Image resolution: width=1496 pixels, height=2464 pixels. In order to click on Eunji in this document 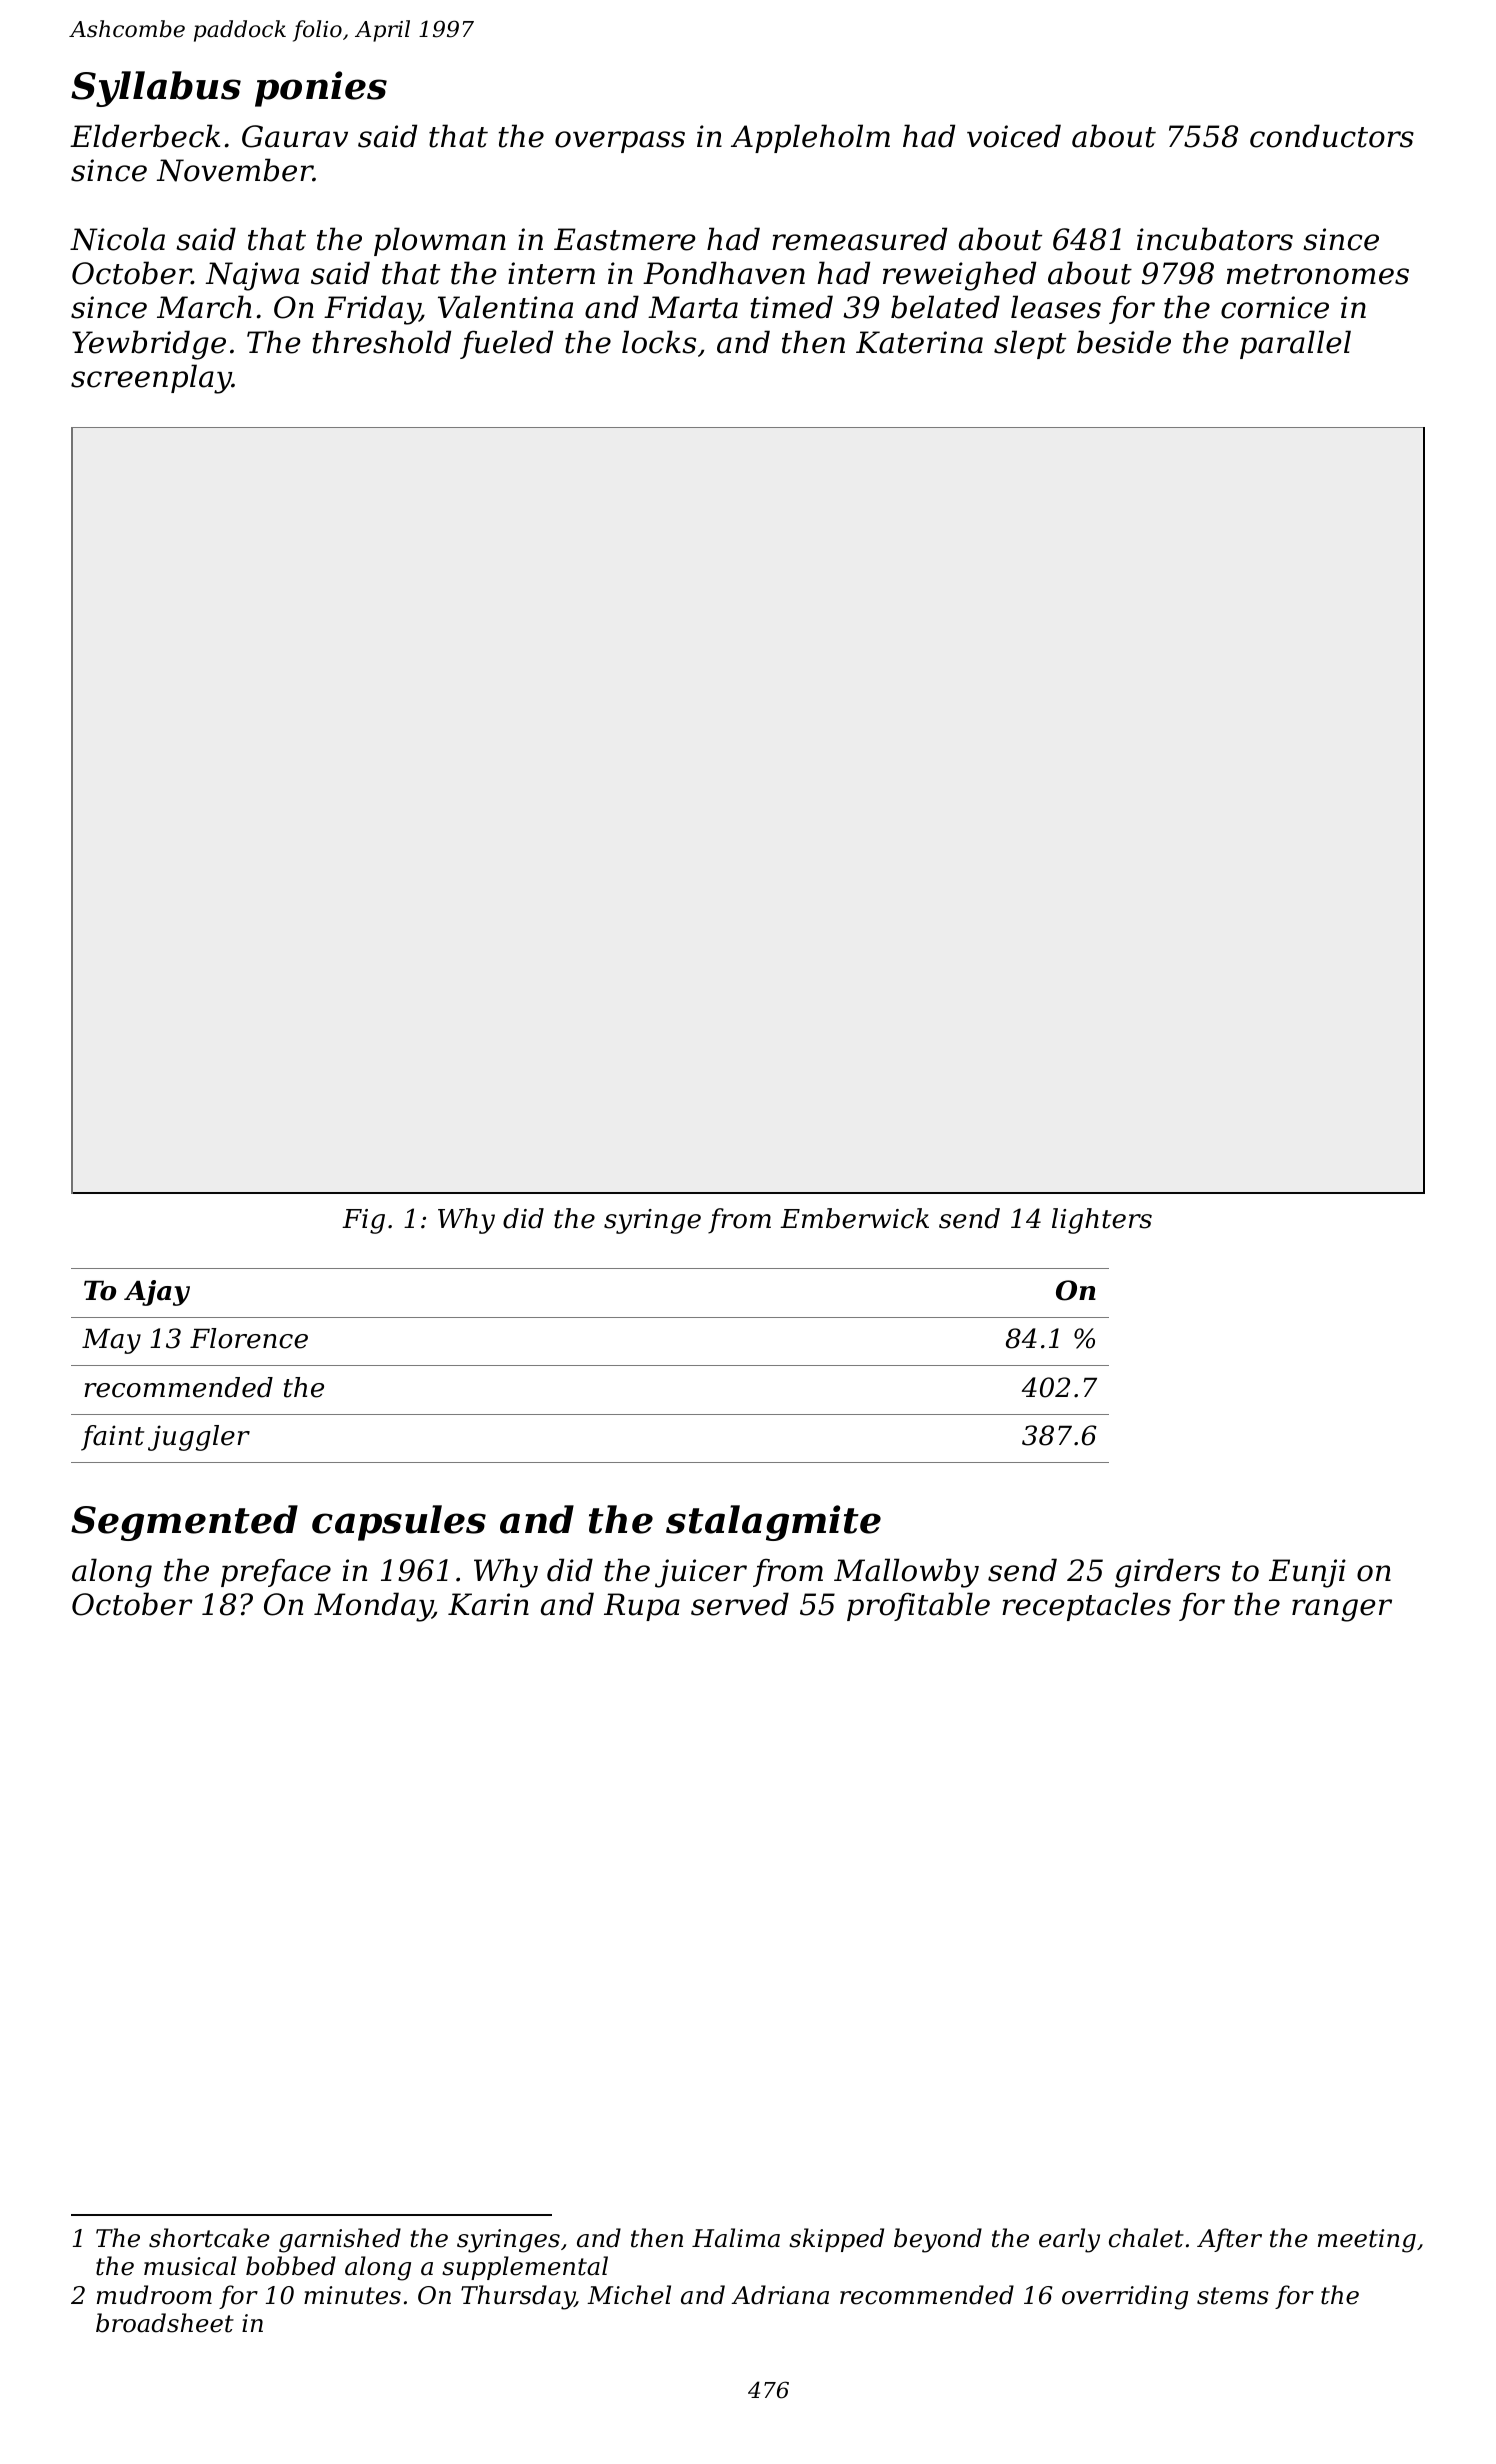, I will do `click(1307, 1573)`.
